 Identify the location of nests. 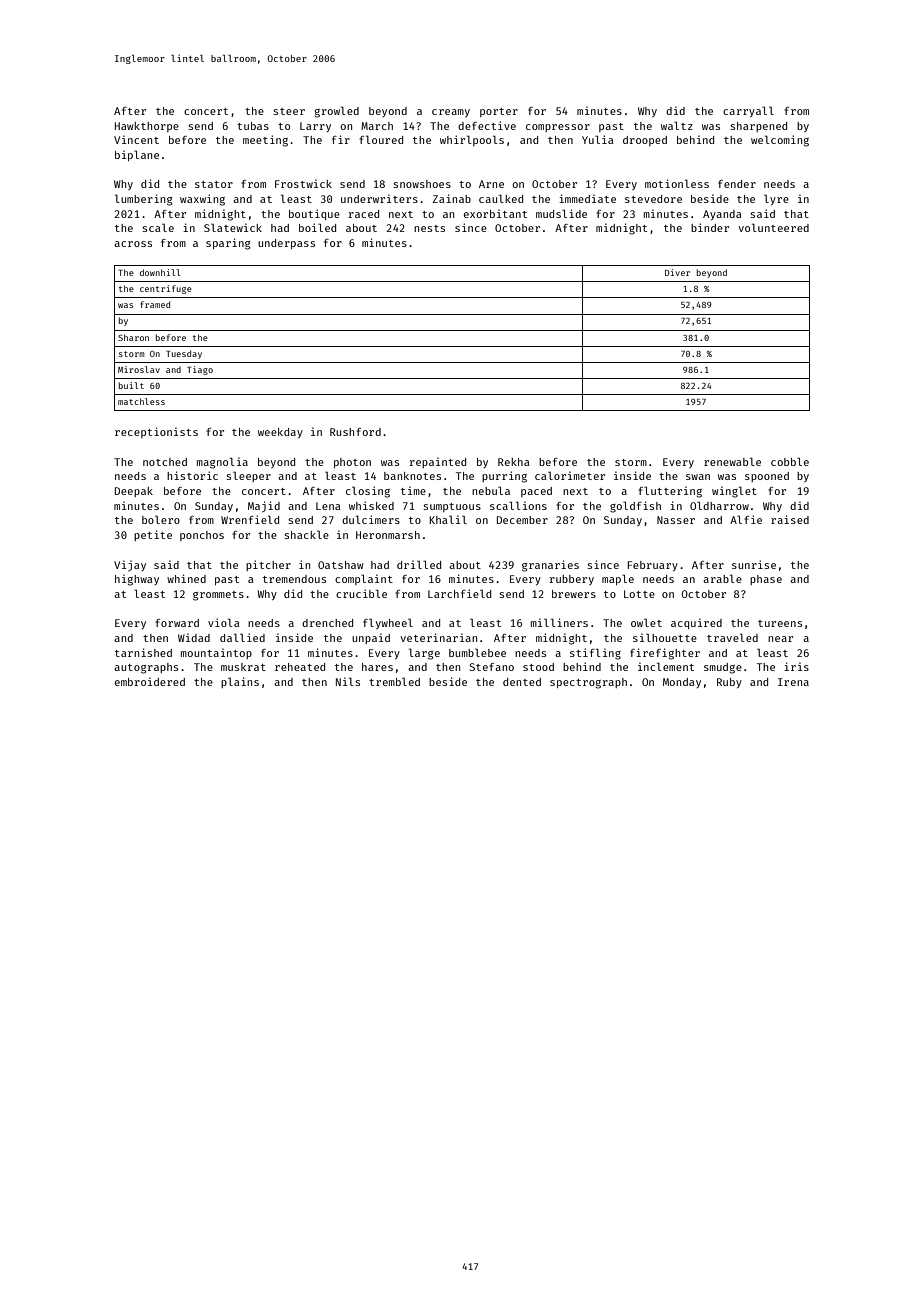
(429, 228).
